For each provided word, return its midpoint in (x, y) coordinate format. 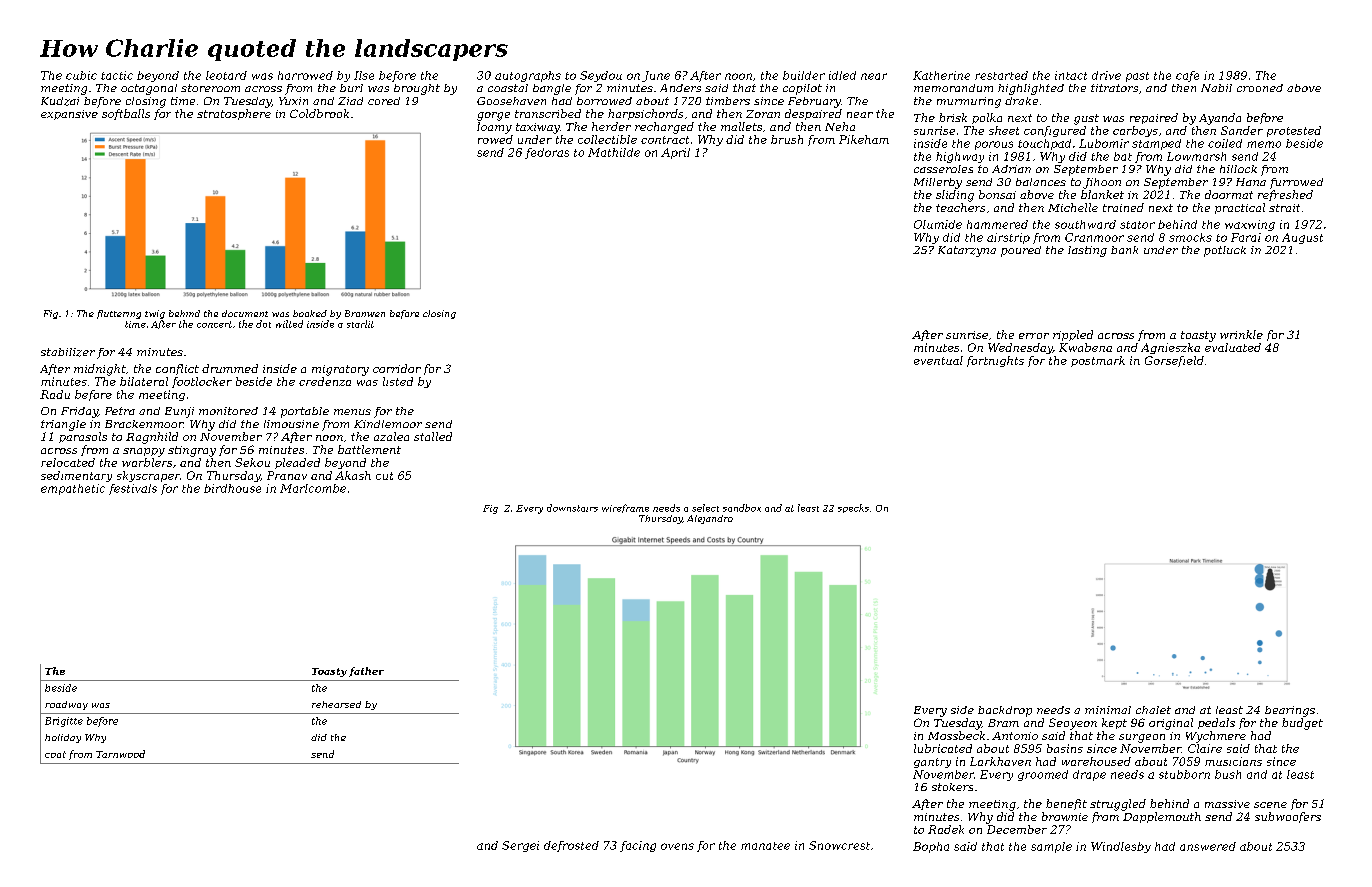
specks (853, 508)
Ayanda (1220, 119)
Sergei (520, 846)
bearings (1290, 711)
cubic (81, 75)
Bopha (931, 847)
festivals (133, 489)
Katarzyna (967, 251)
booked (310, 313)
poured (1021, 251)
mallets (741, 126)
